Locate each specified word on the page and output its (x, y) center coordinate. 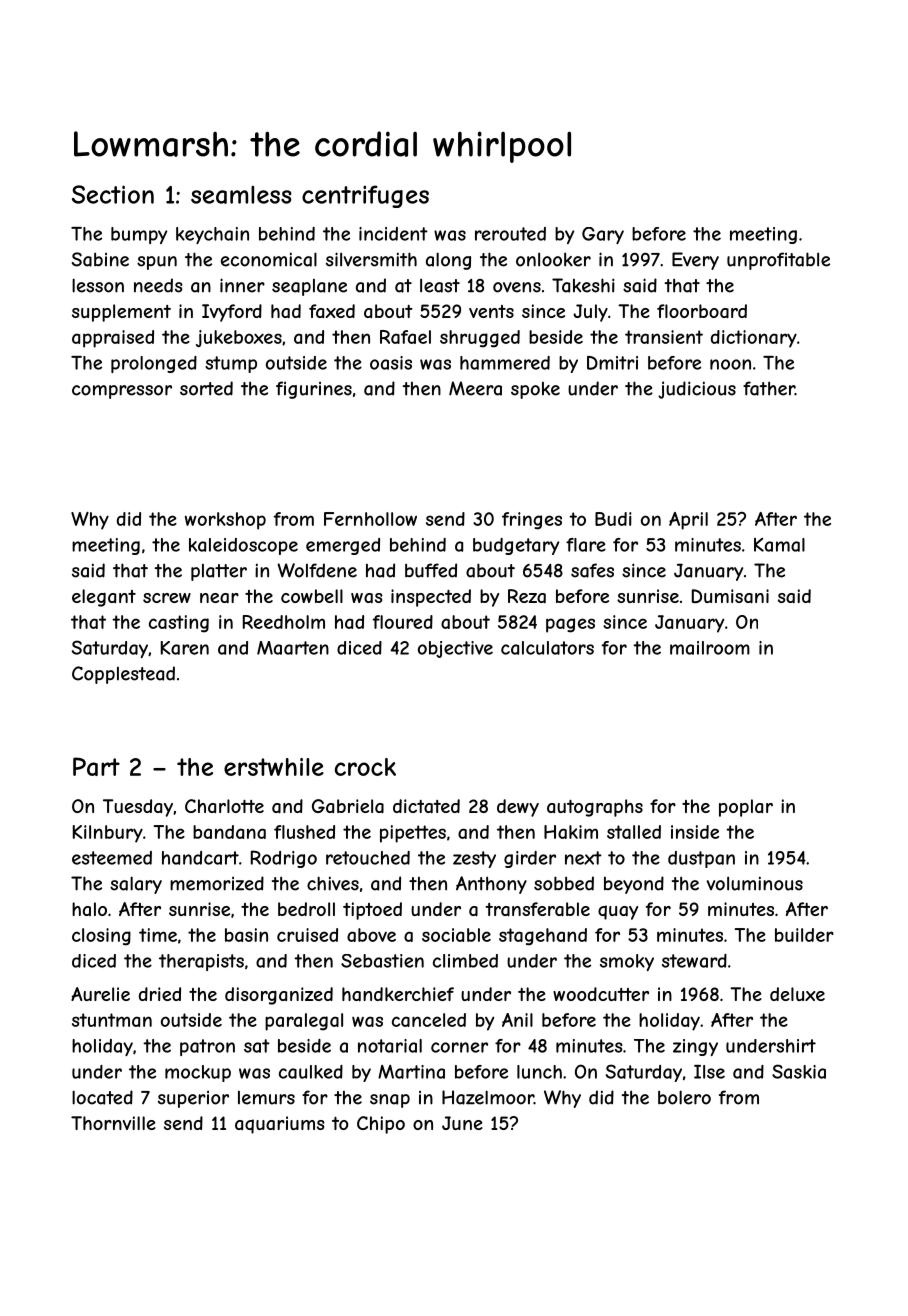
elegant (104, 598)
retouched (368, 858)
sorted (206, 388)
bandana (229, 832)
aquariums (280, 1125)
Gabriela (348, 806)
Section (113, 194)
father (769, 388)
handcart (200, 858)
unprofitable (778, 261)
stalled (634, 832)
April (688, 521)
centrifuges (365, 196)
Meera (475, 388)
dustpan (701, 859)
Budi (613, 519)
